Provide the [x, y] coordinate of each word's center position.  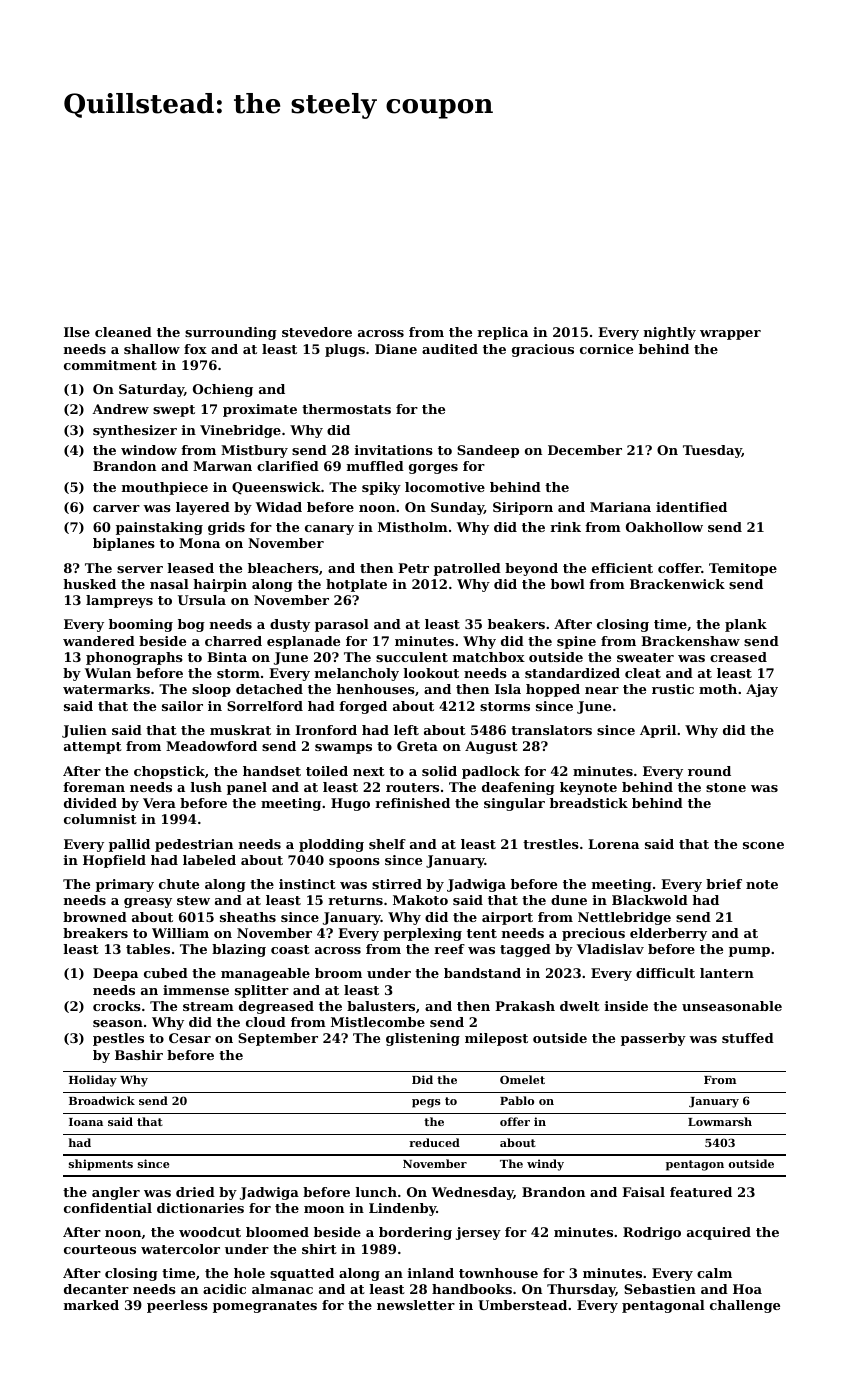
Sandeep [488, 451]
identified [691, 507]
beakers [516, 624]
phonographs [134, 658]
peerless [177, 1306]
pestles [118, 1039]
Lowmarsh [720, 1121]
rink [565, 527]
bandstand [482, 973]
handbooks [472, 1289]
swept [174, 411]
